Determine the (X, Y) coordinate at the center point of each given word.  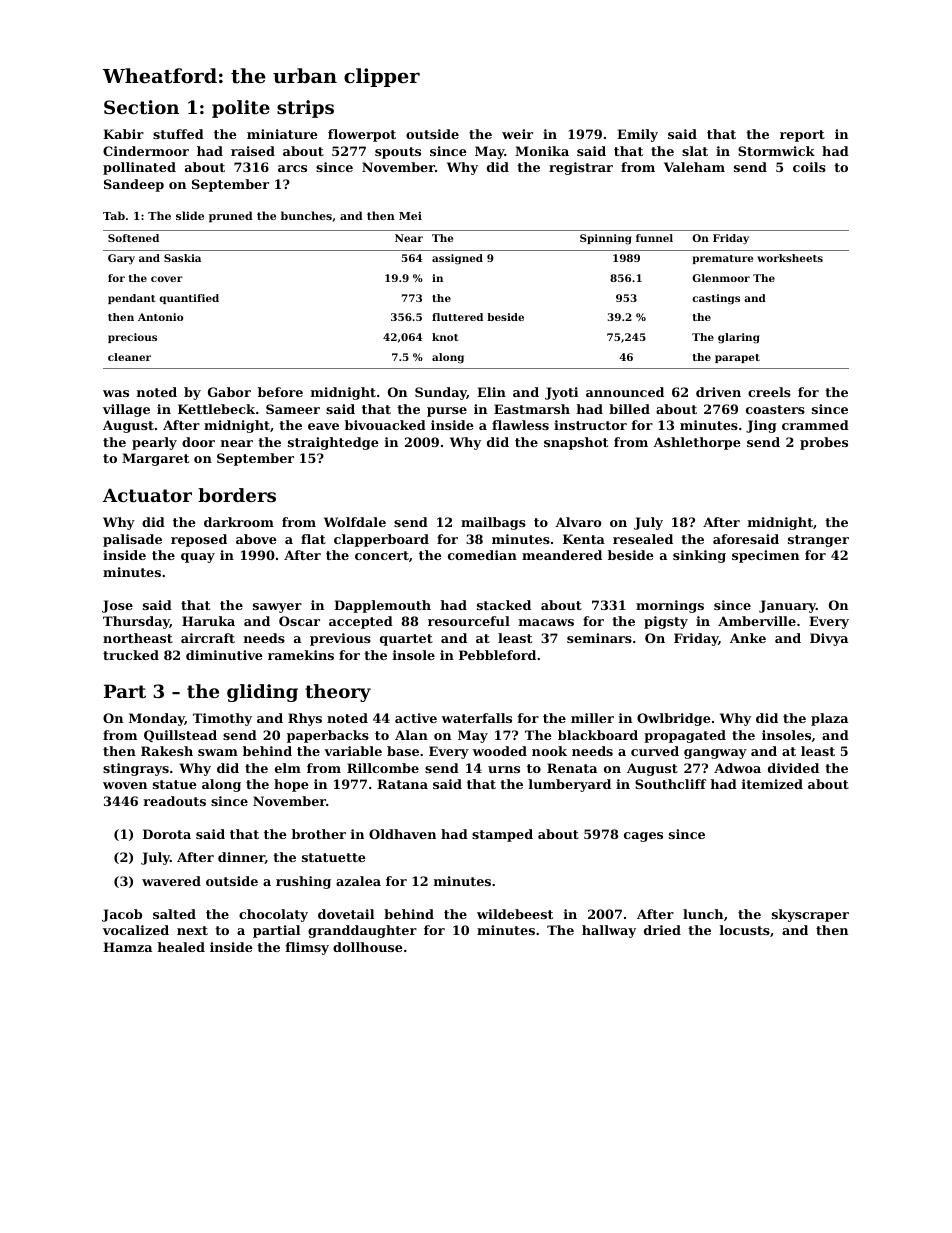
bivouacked (385, 425)
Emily (637, 135)
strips (305, 109)
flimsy (307, 948)
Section (141, 107)
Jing (761, 426)
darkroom (239, 522)
